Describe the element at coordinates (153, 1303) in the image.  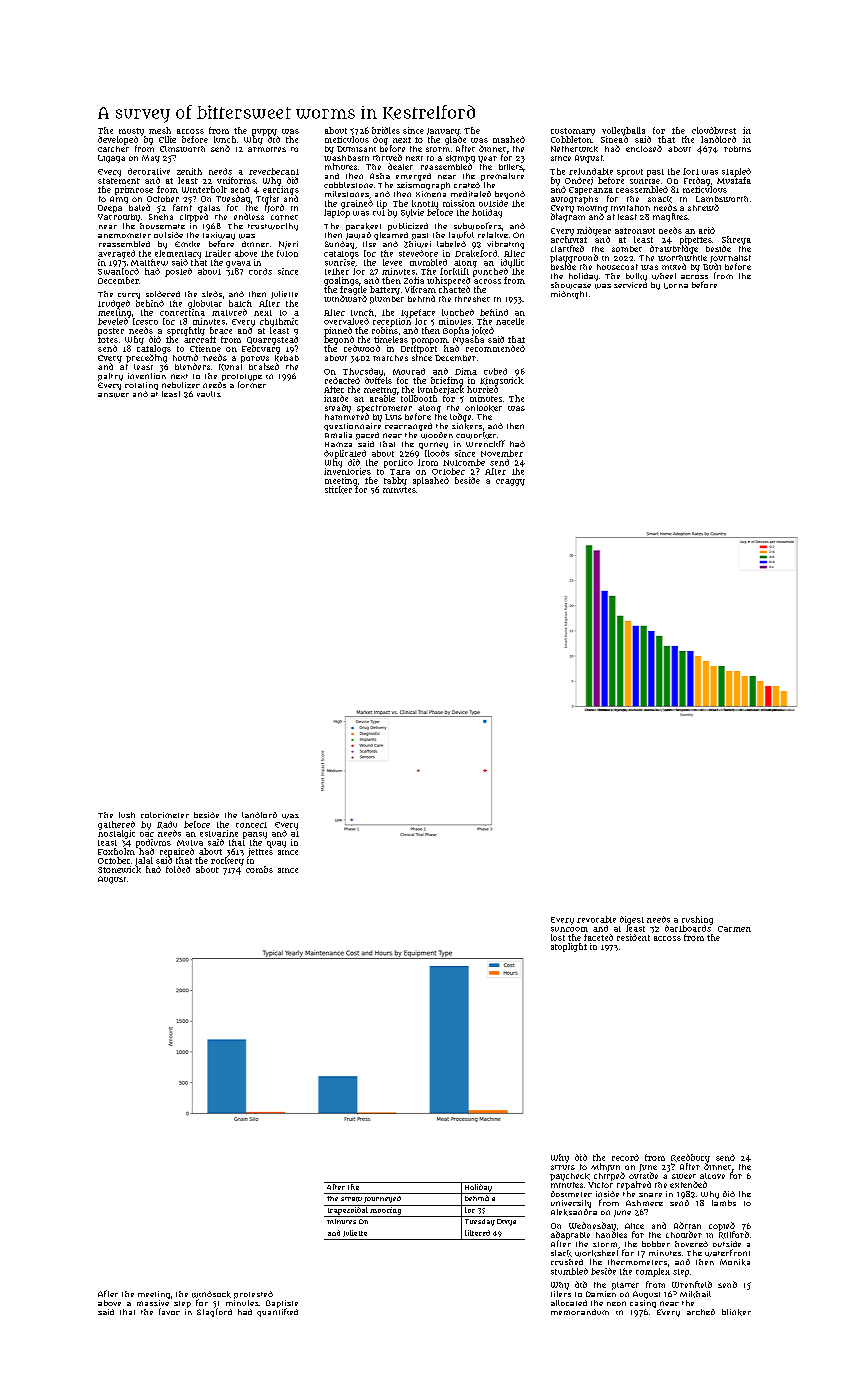
I see `massive` at that location.
